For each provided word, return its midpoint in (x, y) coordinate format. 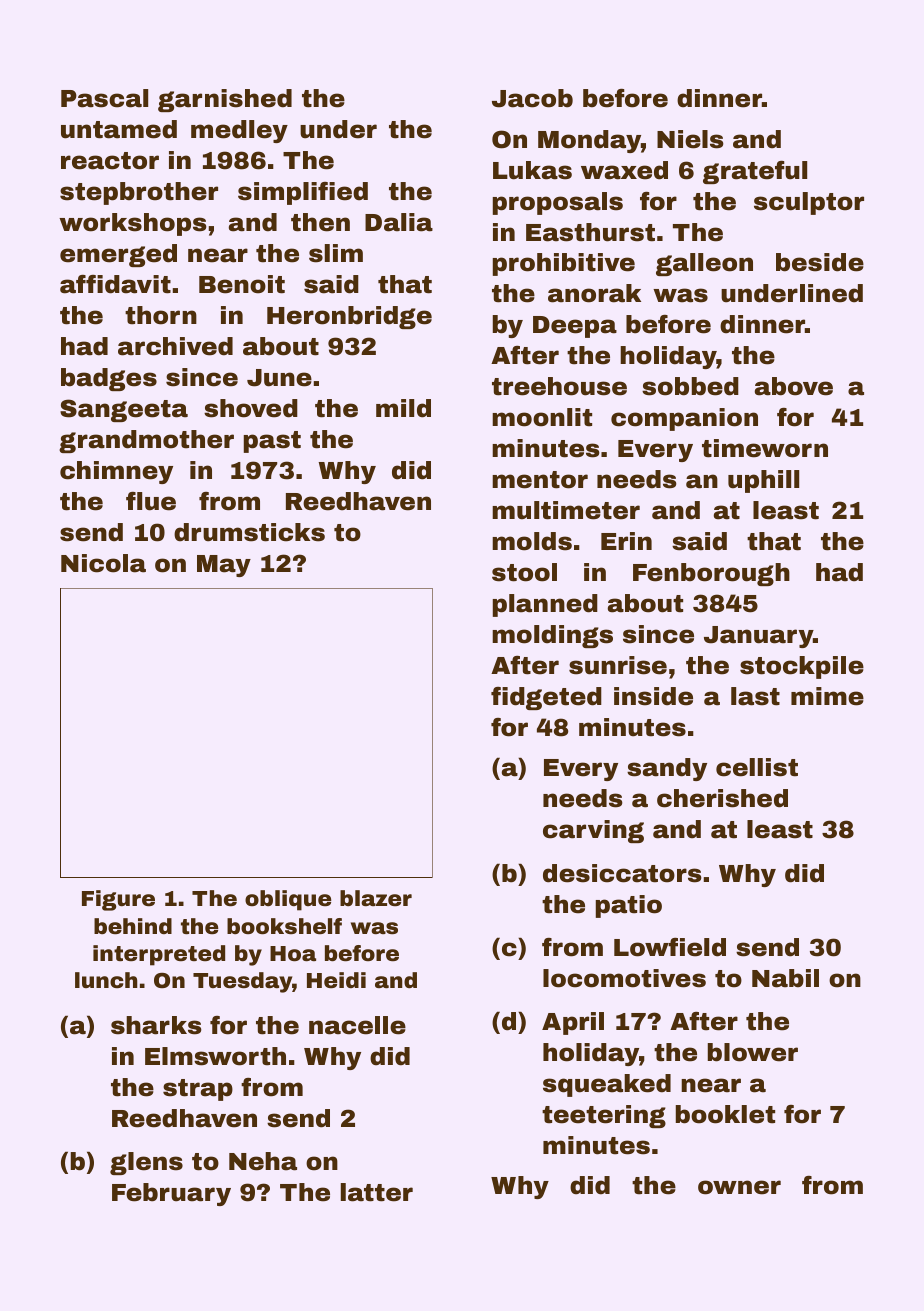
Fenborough (711, 574)
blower (753, 1052)
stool (524, 572)
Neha (263, 1161)
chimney (116, 472)
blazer (376, 898)
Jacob (532, 98)
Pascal (104, 98)
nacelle (357, 1025)
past (272, 442)
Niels (690, 139)
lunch (106, 980)
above (794, 386)
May (224, 566)
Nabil (785, 978)
